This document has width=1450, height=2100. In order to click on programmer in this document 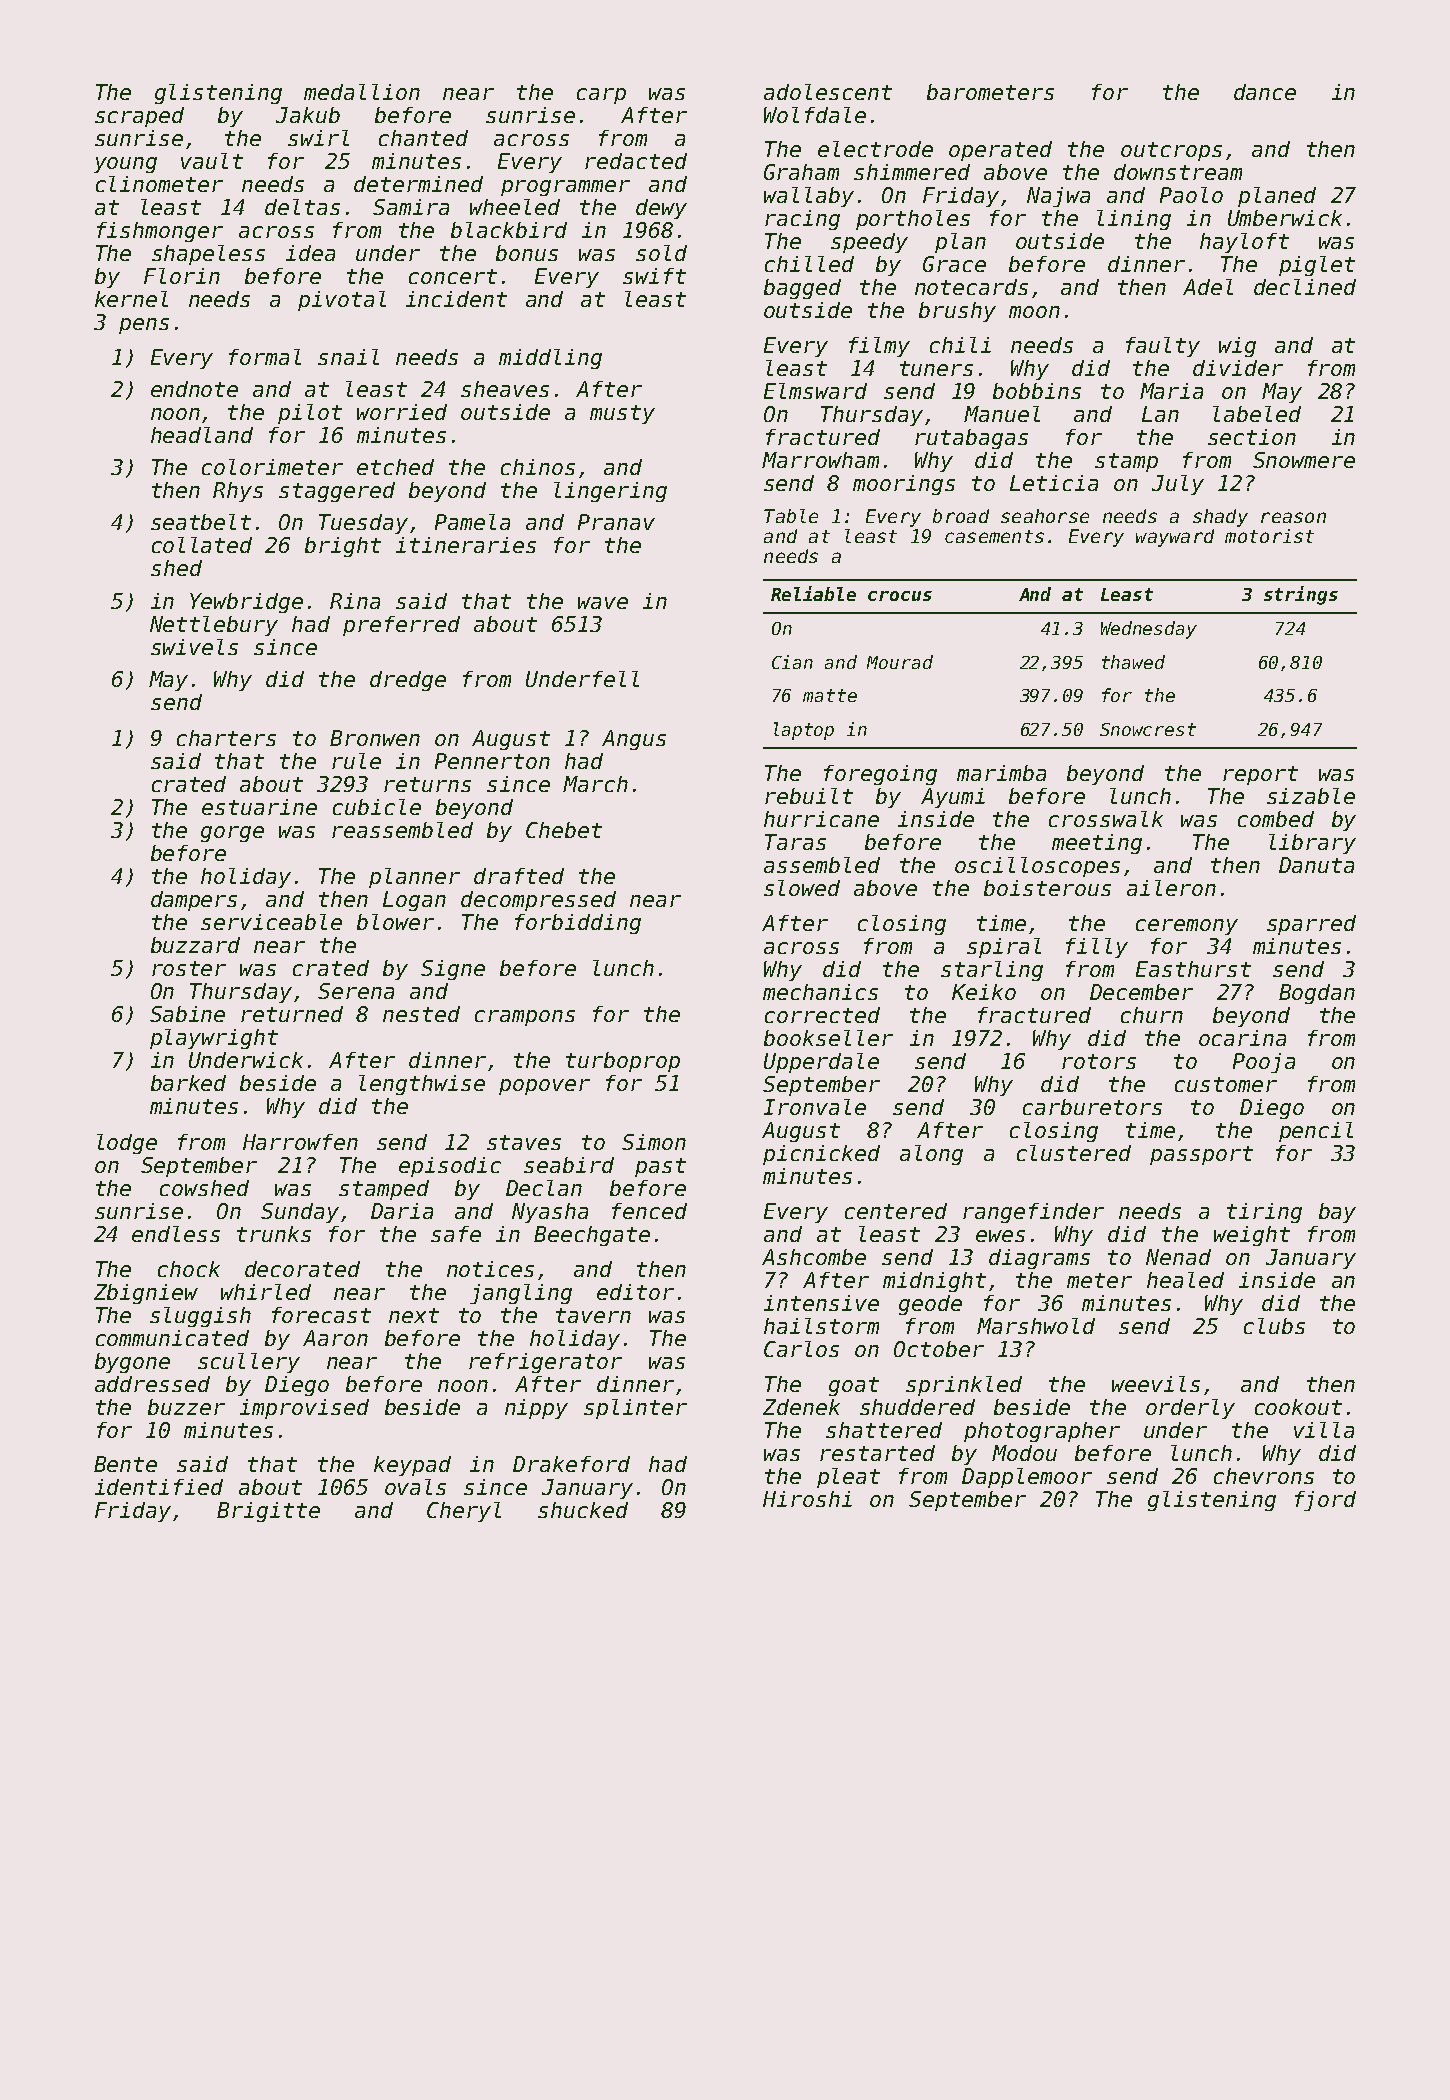, I will do `click(565, 188)`.
